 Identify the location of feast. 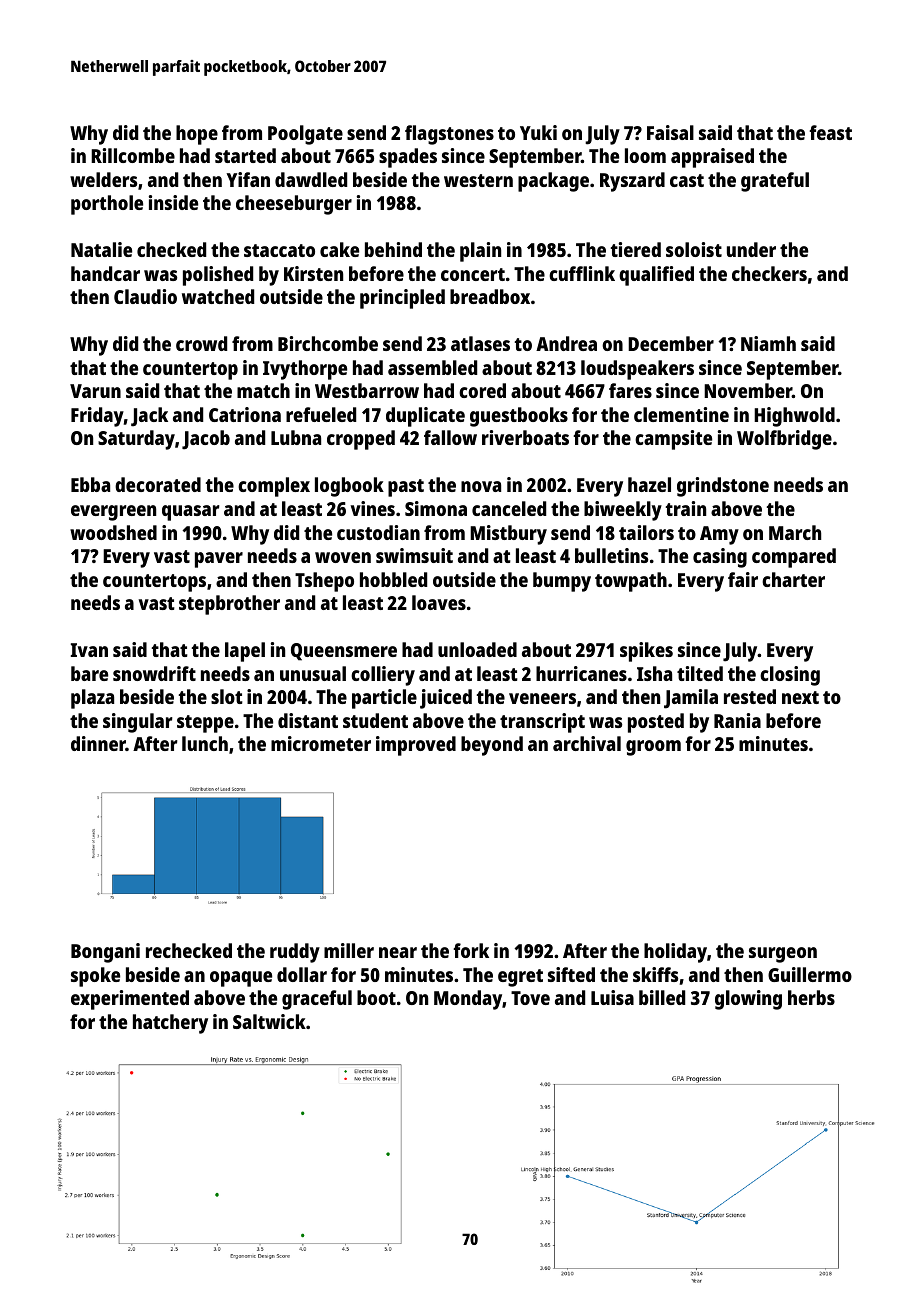
(830, 132).
